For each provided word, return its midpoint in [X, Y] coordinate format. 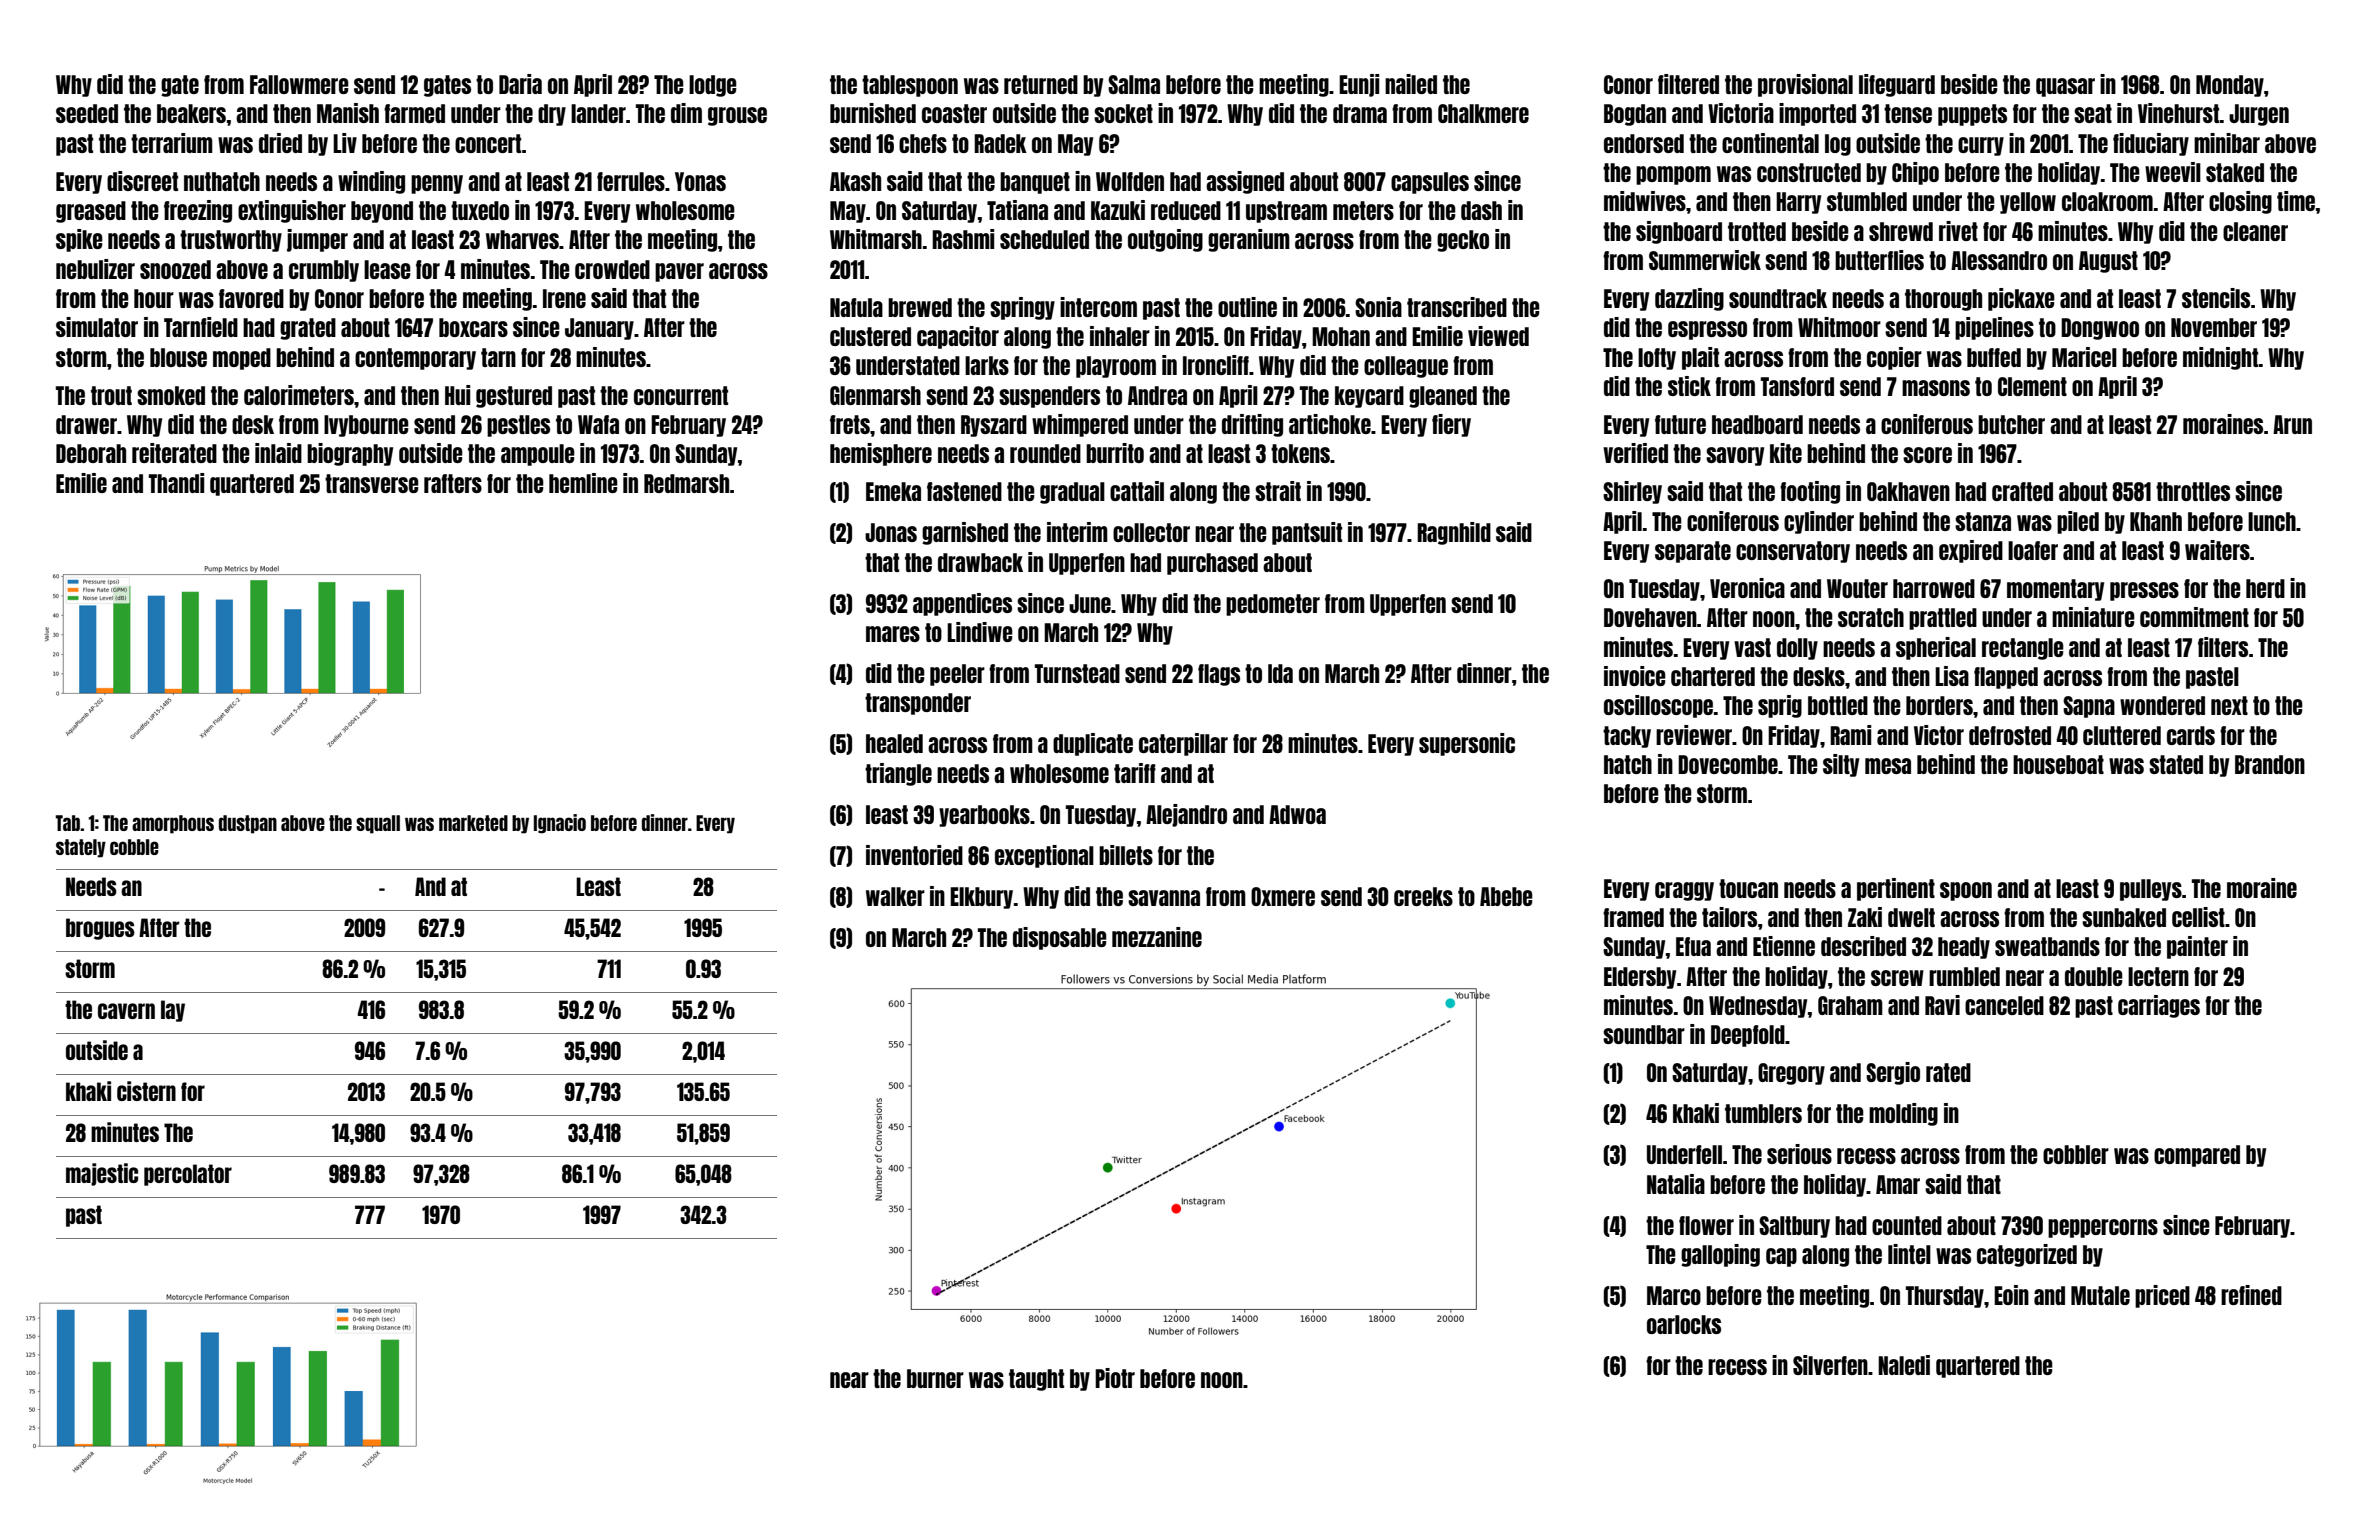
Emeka [893, 491]
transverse [372, 483]
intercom [1098, 307]
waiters [2217, 550]
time [2296, 201]
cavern [126, 1011]
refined [2251, 1295]
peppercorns [2103, 1228]
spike [79, 240]
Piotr [1115, 1378]
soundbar [1644, 1034]
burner [935, 1378]
